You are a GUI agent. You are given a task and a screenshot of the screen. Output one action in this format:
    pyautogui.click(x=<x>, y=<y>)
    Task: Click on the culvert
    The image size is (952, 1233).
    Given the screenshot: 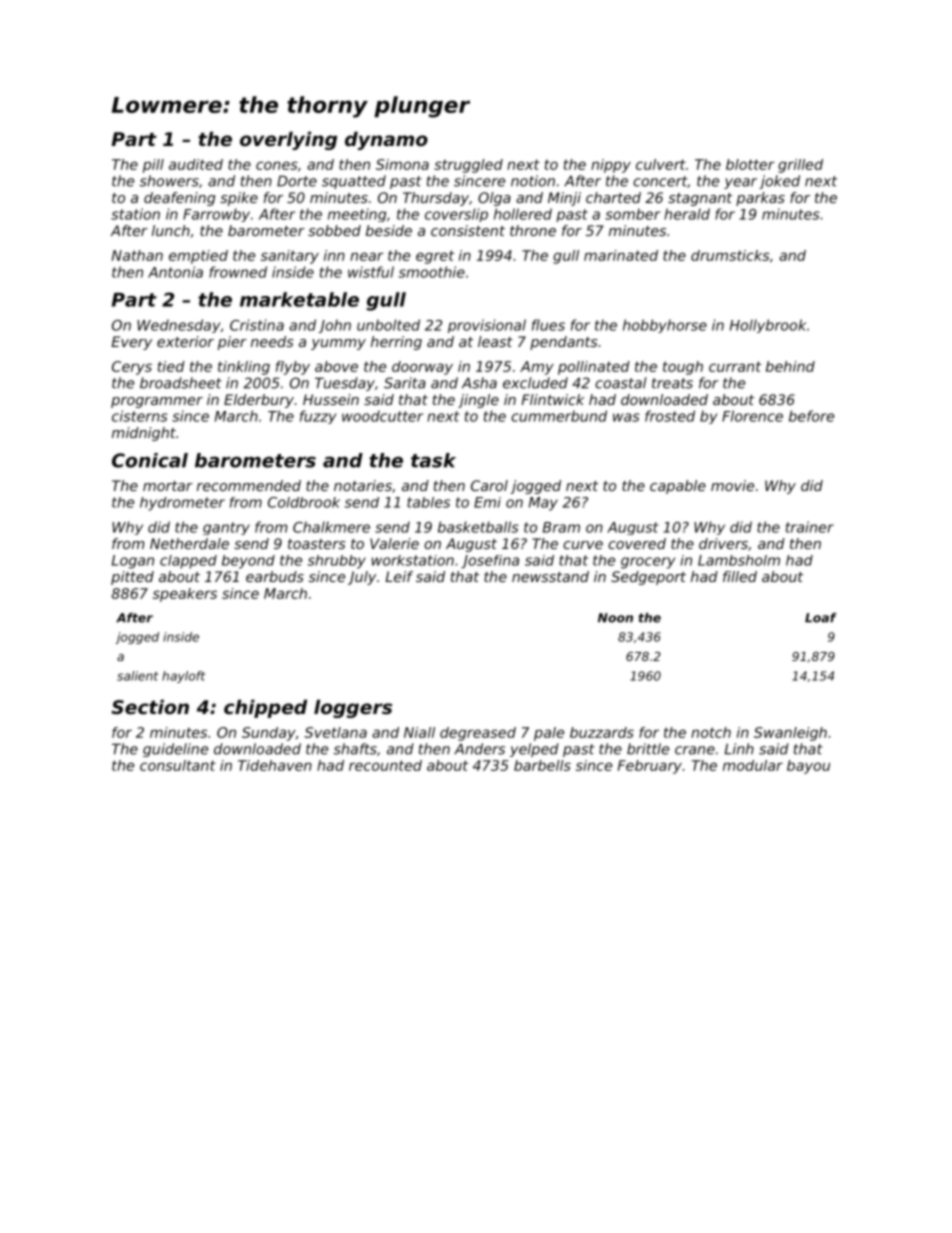 What is the action you would take?
    pyautogui.click(x=661, y=164)
